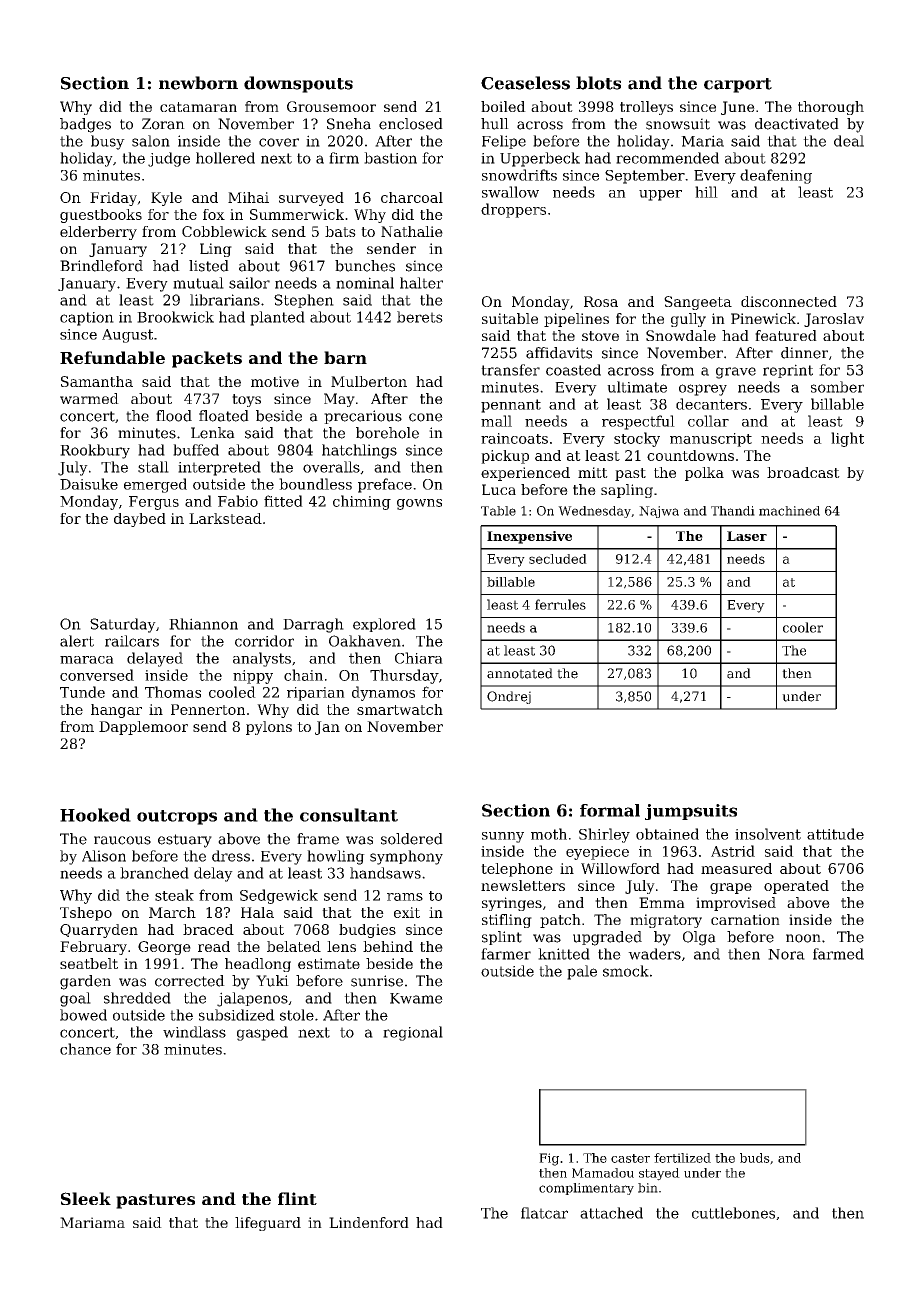 The height and width of the document is (1308, 924). I want to click on alert, so click(77, 641).
